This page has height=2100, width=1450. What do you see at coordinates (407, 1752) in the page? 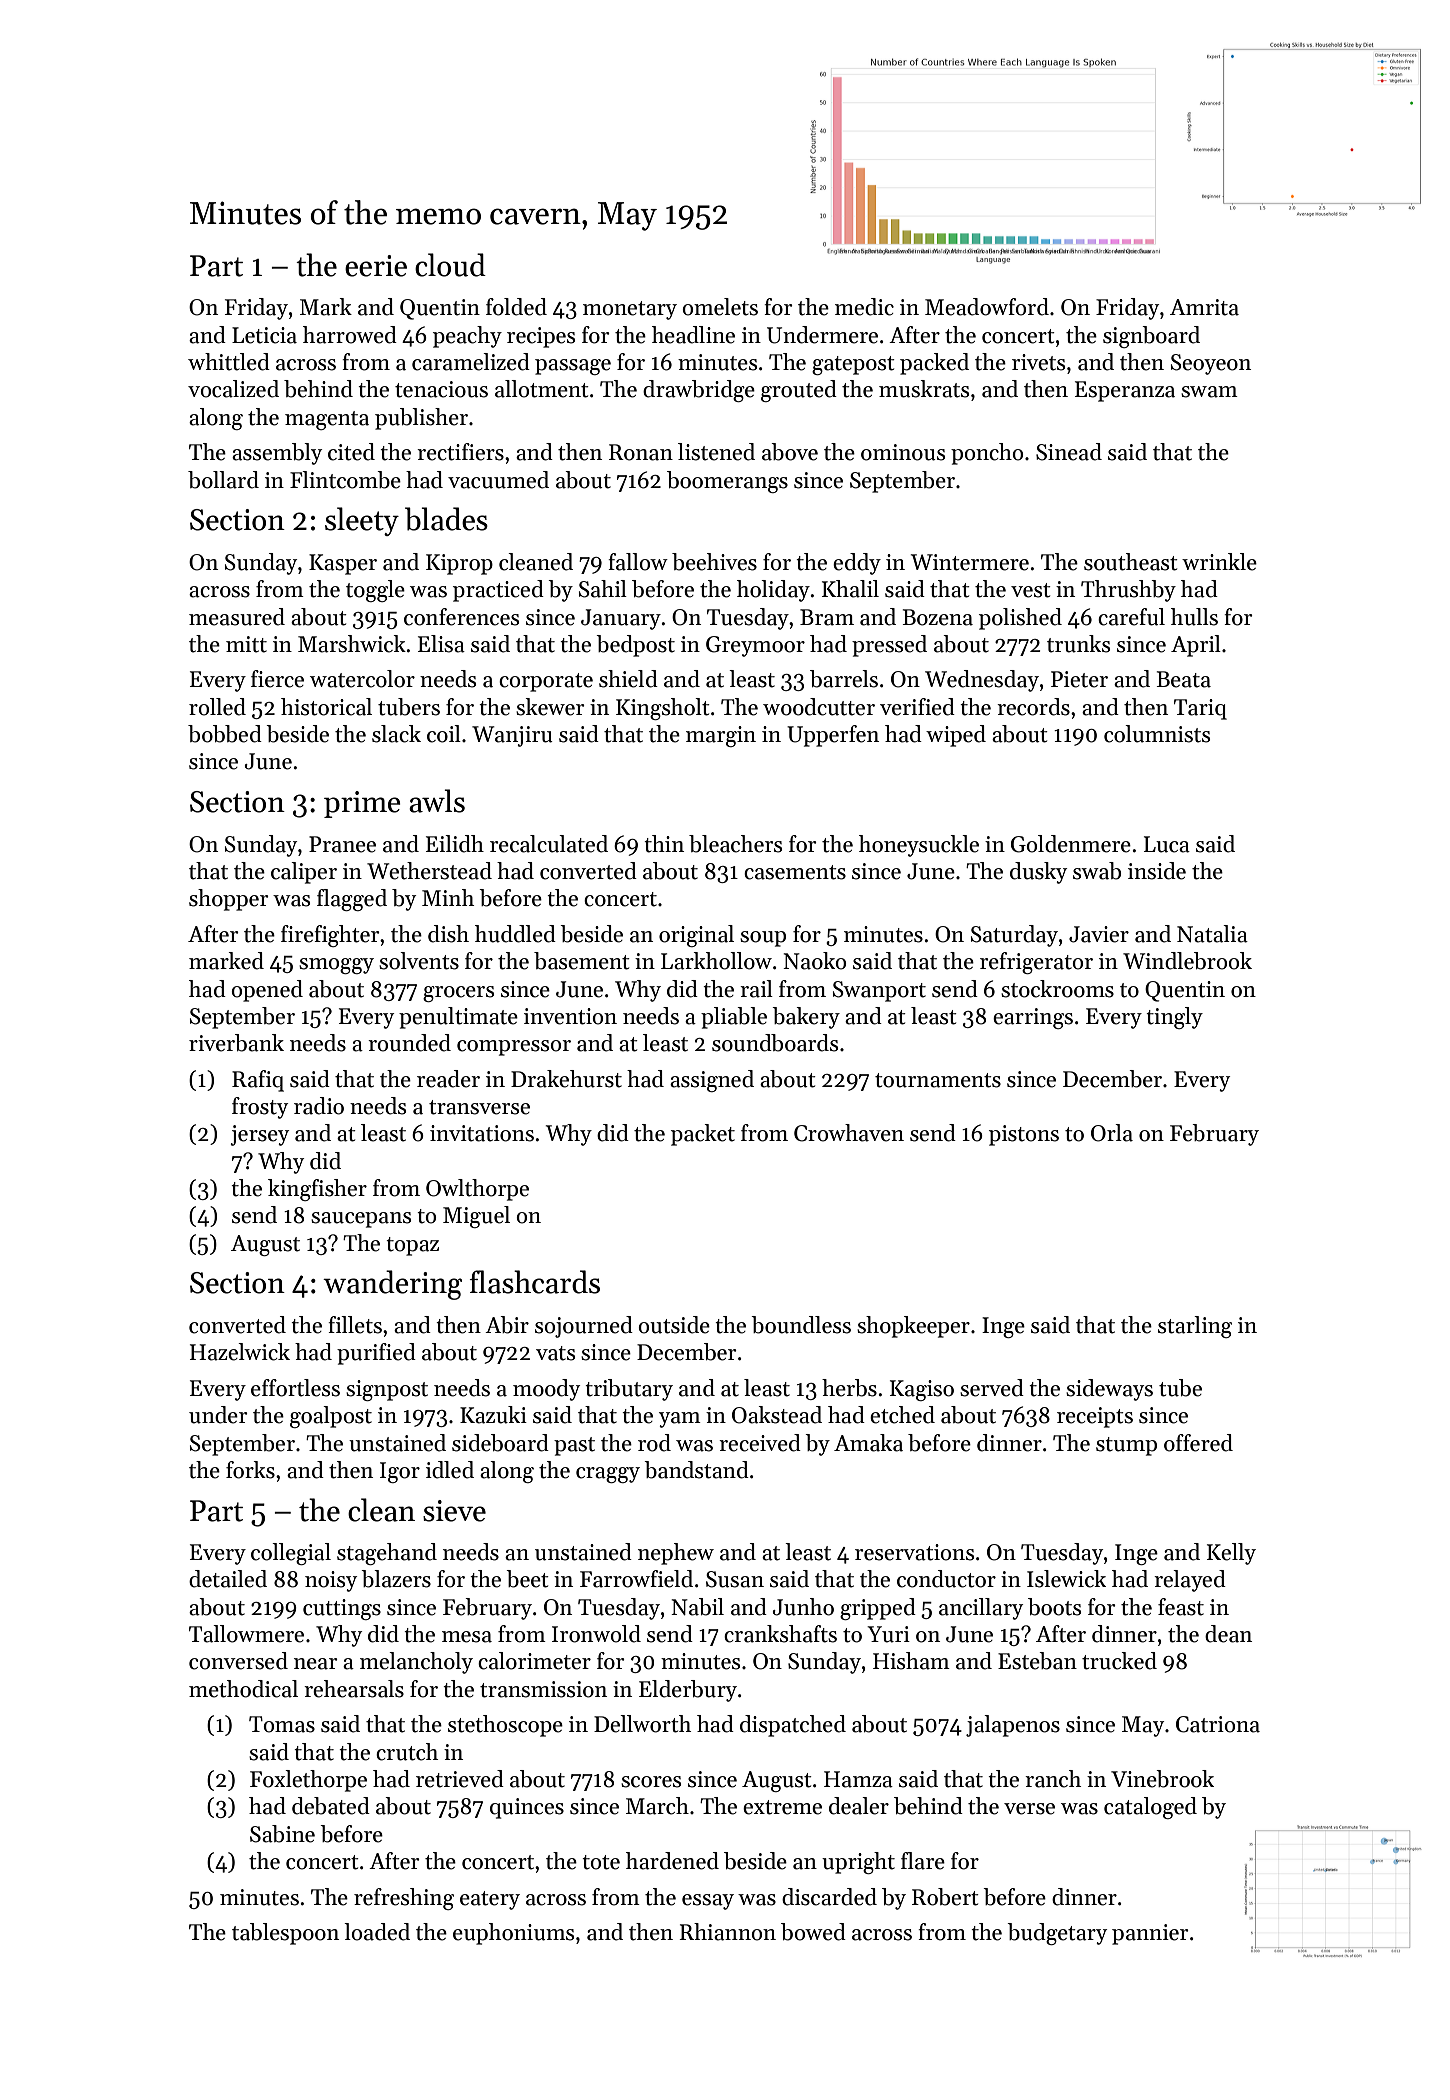
I see `crutch` at bounding box center [407, 1752].
